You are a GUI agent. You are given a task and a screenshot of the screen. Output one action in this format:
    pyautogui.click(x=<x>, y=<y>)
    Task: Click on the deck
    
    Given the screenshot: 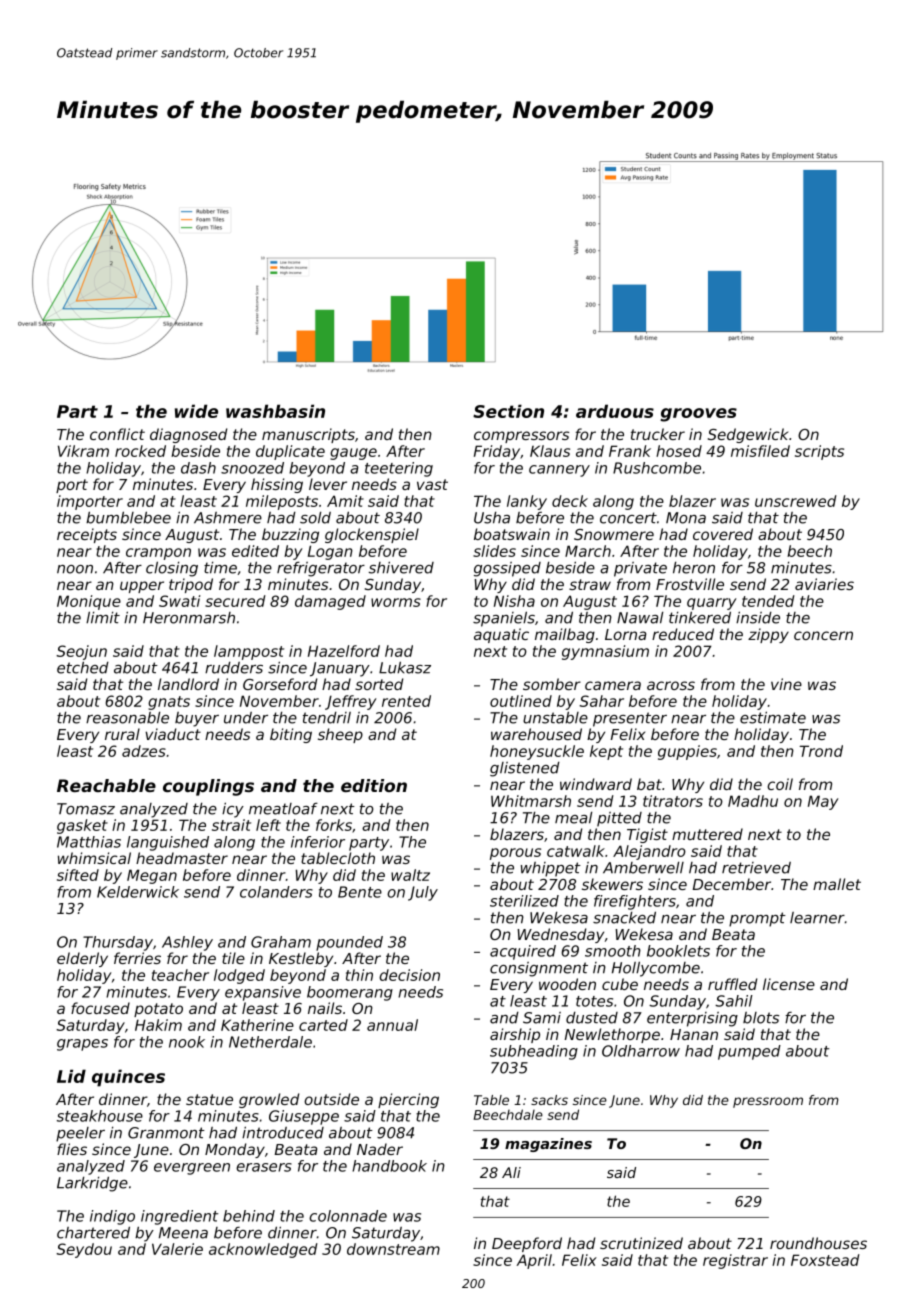 What is the action you would take?
    pyautogui.click(x=570, y=501)
